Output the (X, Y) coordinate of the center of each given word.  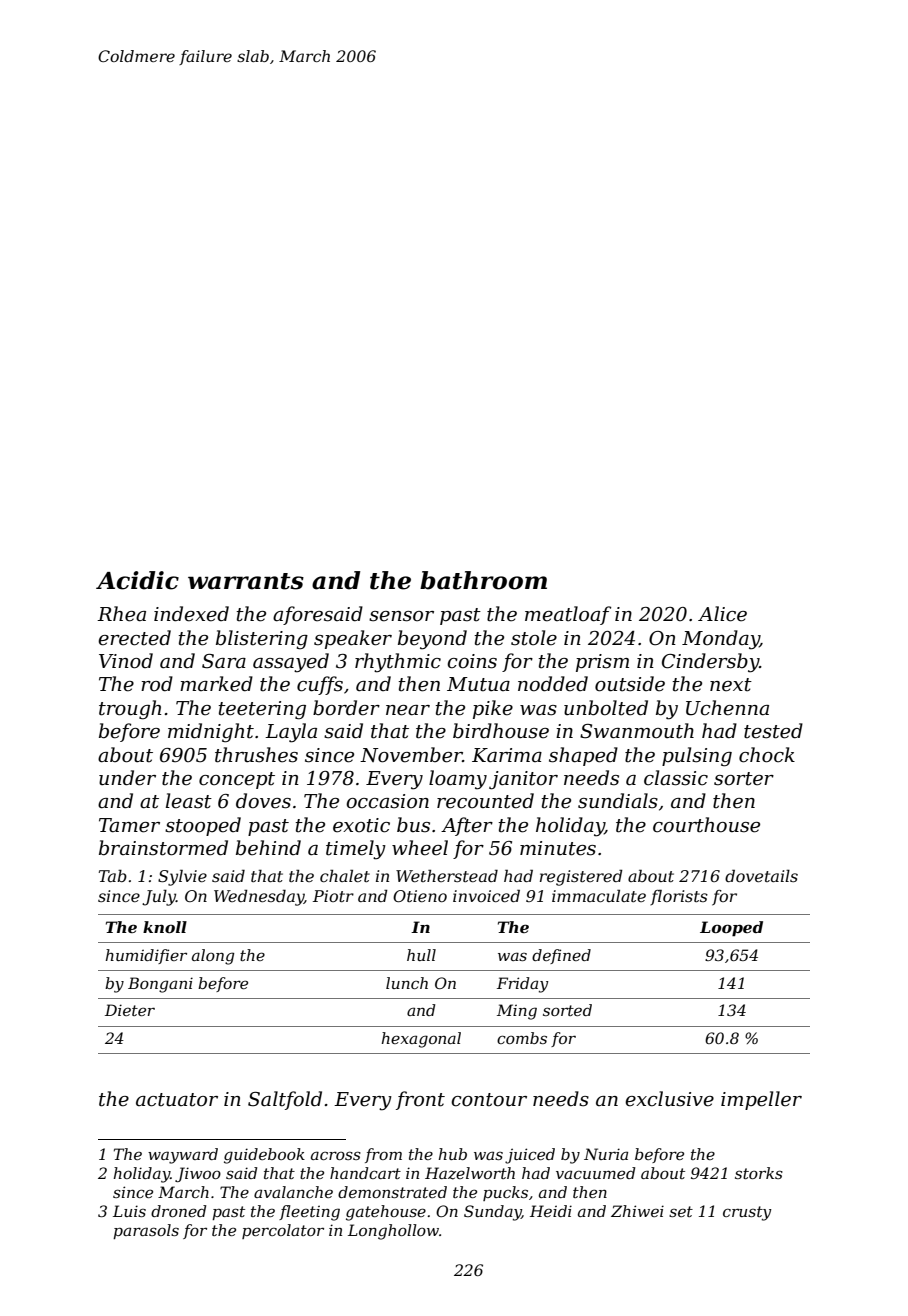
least (189, 801)
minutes (558, 848)
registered (581, 878)
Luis (129, 1211)
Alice (722, 614)
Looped (731, 928)
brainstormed (163, 848)
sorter (744, 779)
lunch (407, 983)
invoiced (486, 895)
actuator (177, 1100)
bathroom (483, 580)
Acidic (137, 580)
